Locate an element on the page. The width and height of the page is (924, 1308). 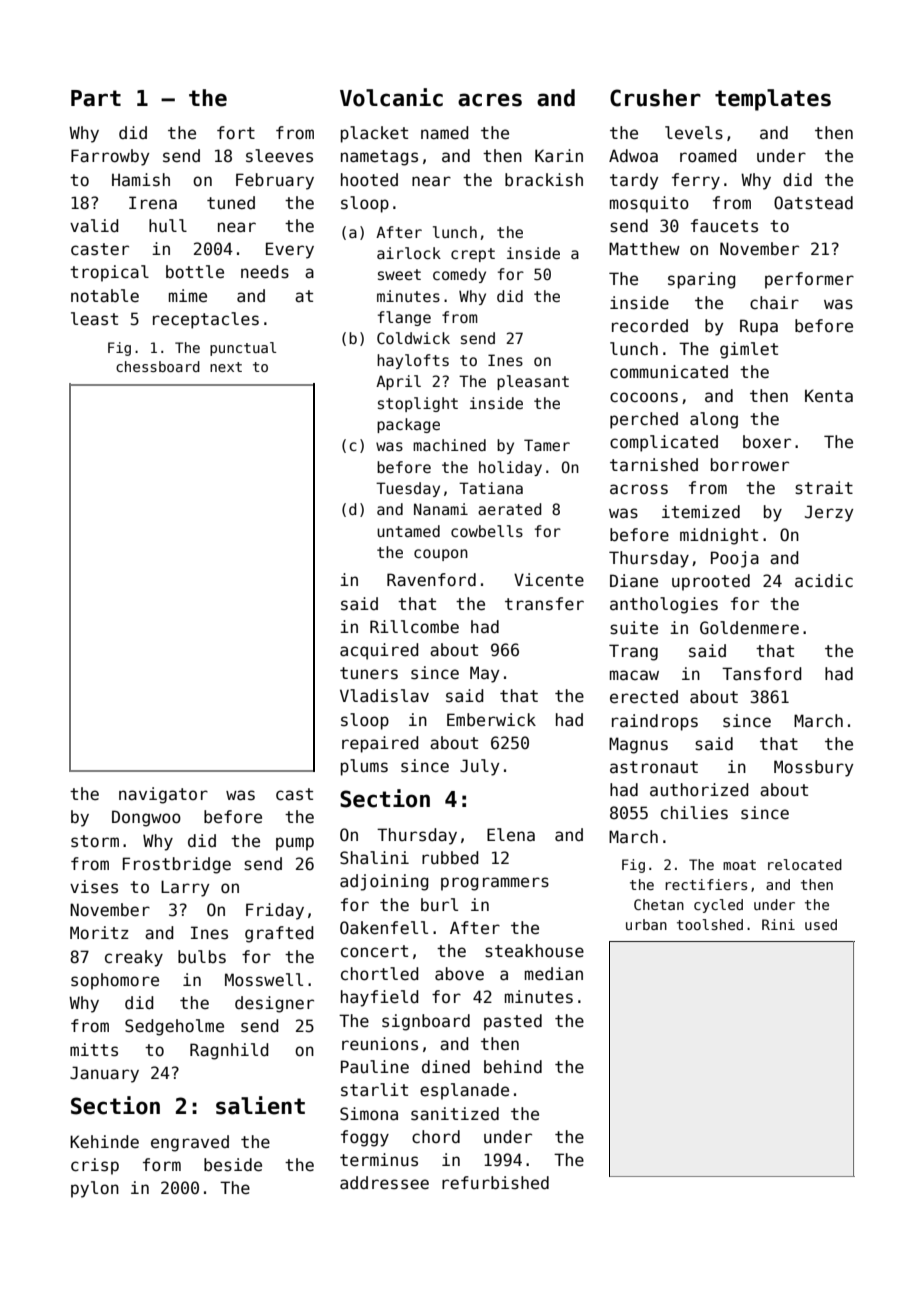
untamed is located at coordinates (408, 531).
